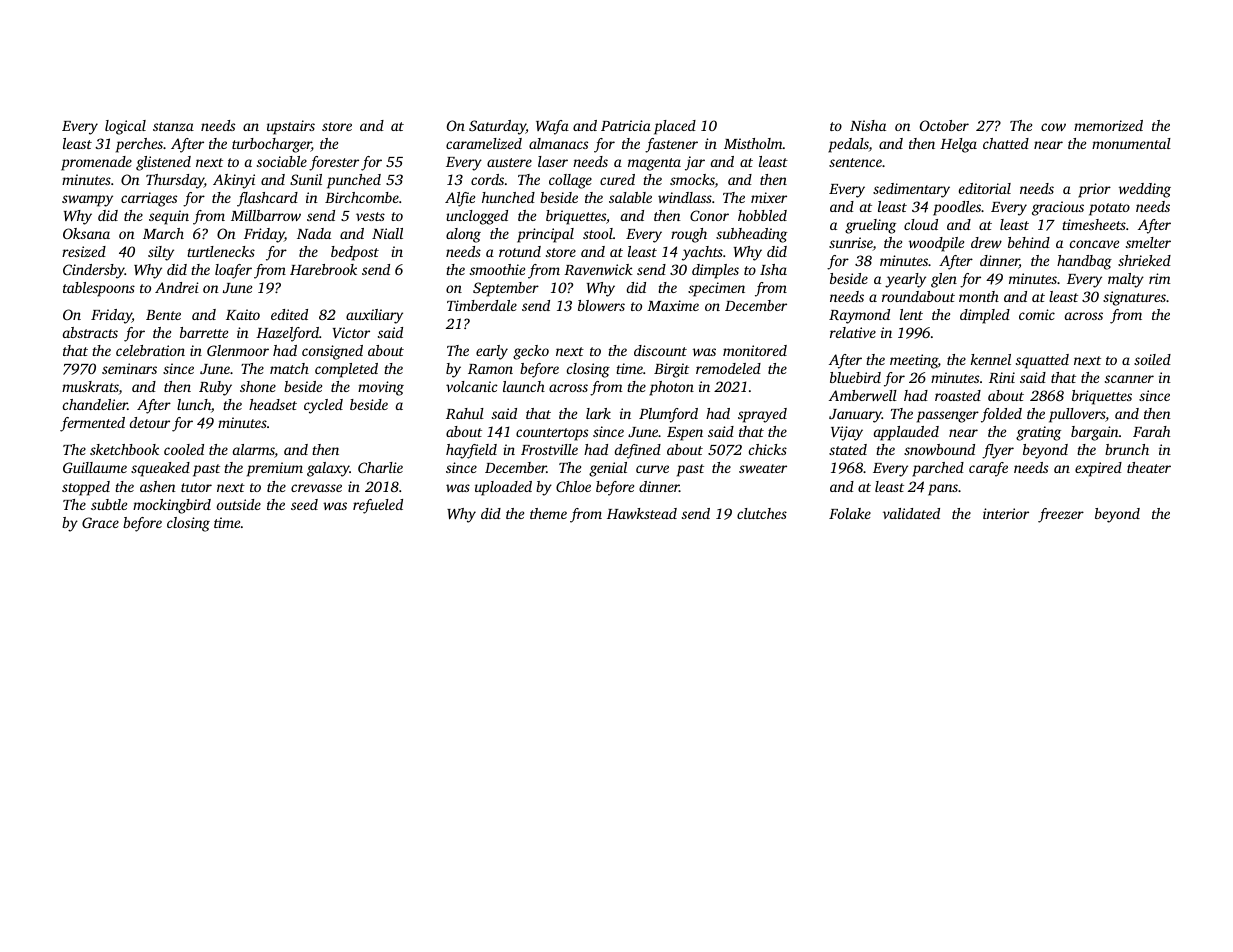 This screenshot has width=1233, height=952. What do you see at coordinates (291, 127) in the screenshot?
I see `upstairs` at bounding box center [291, 127].
